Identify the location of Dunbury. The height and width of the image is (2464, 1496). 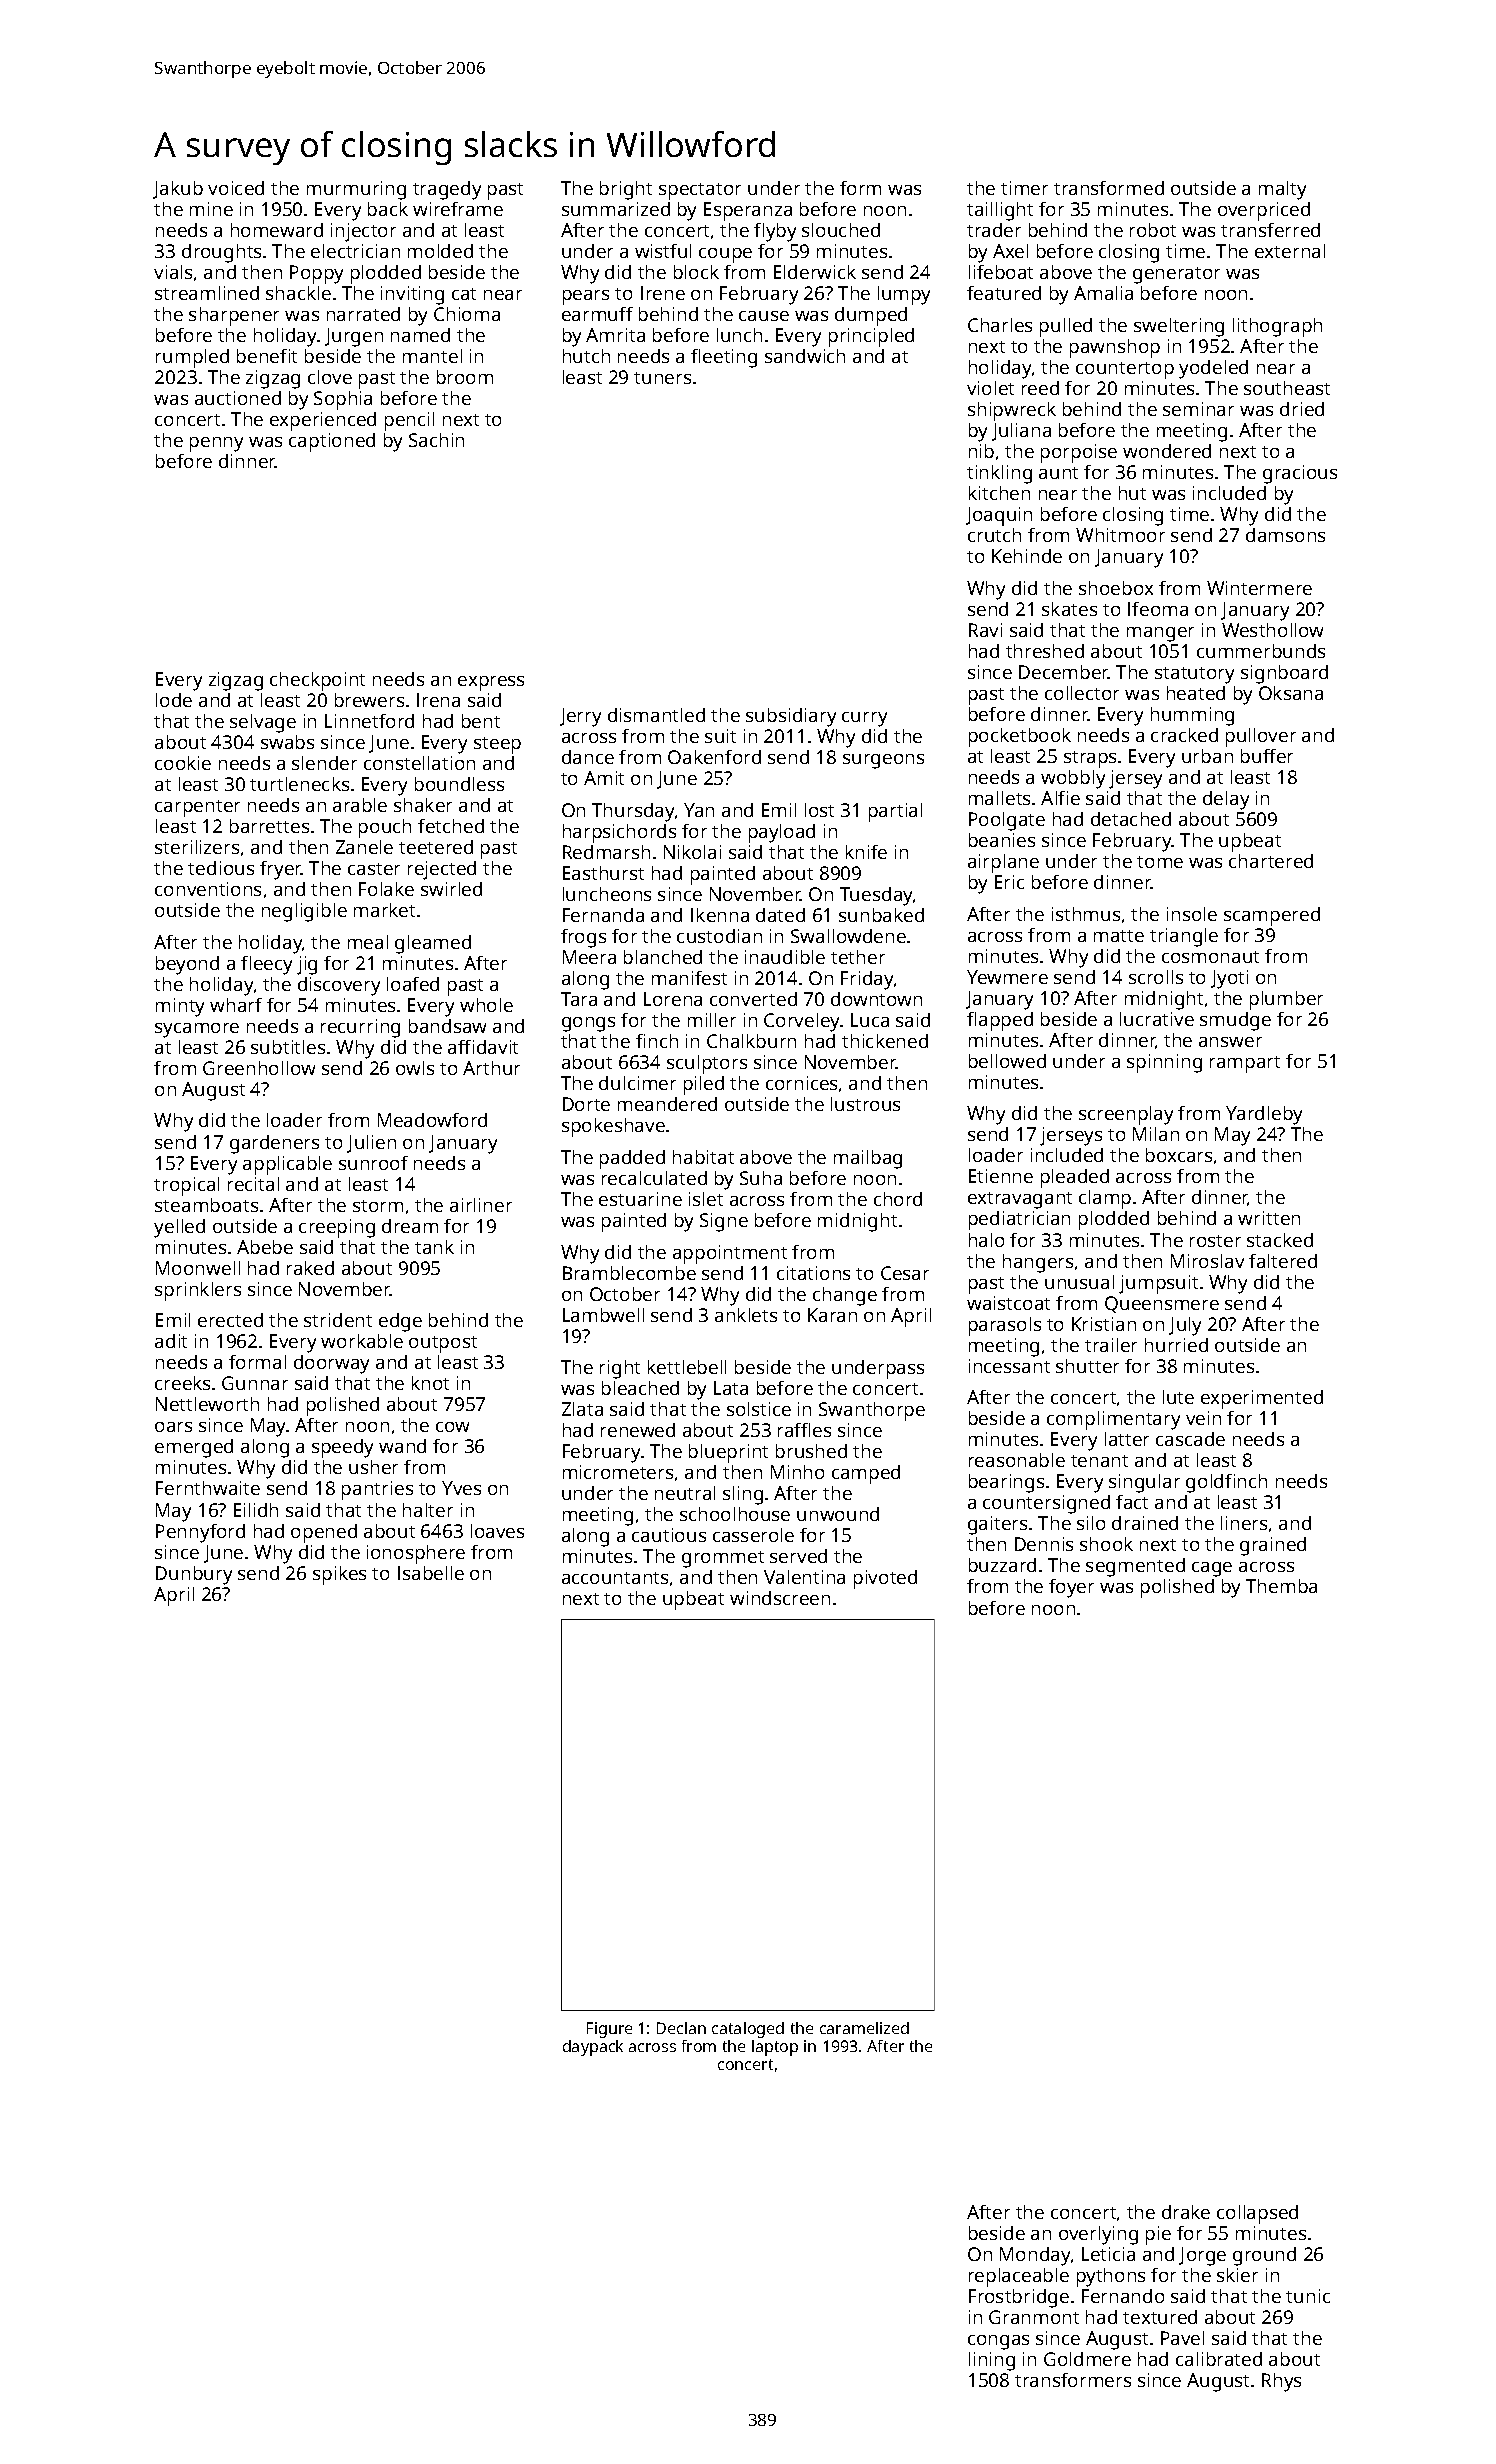
(194, 1575).
